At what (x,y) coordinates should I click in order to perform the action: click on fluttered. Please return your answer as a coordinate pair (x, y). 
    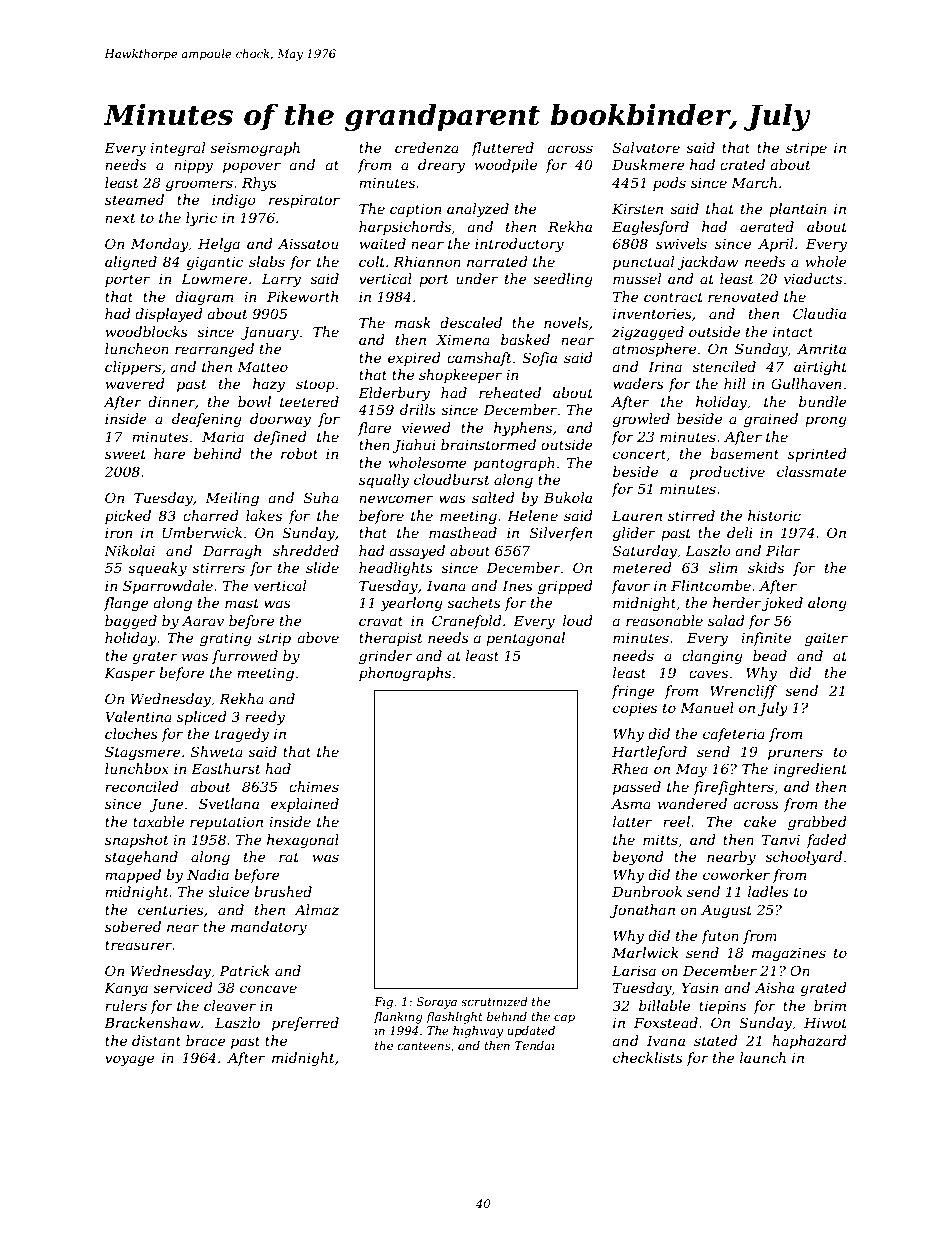
    Looking at the image, I should click on (502, 149).
